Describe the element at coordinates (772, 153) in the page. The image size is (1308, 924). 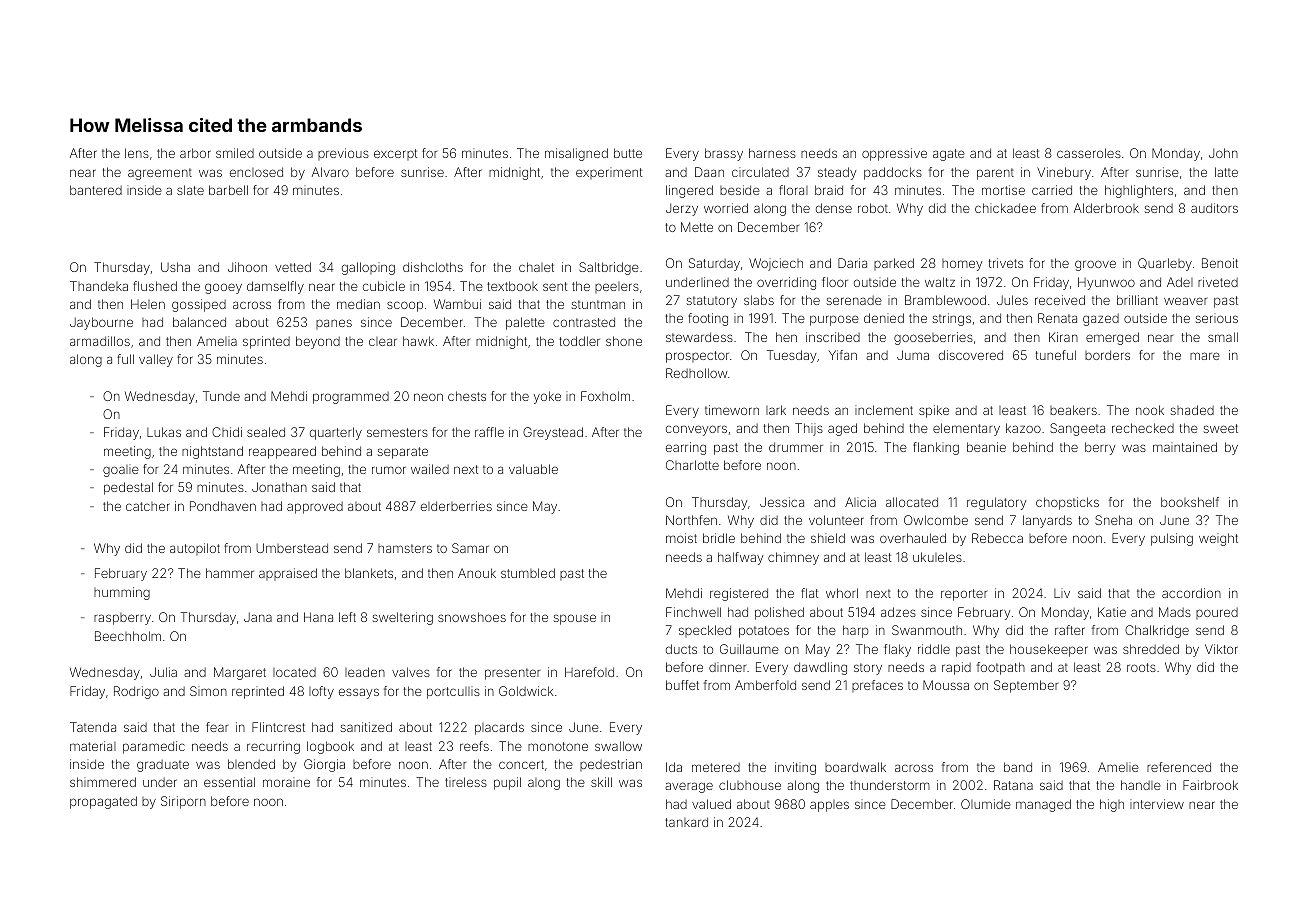
I see `harness` at that location.
